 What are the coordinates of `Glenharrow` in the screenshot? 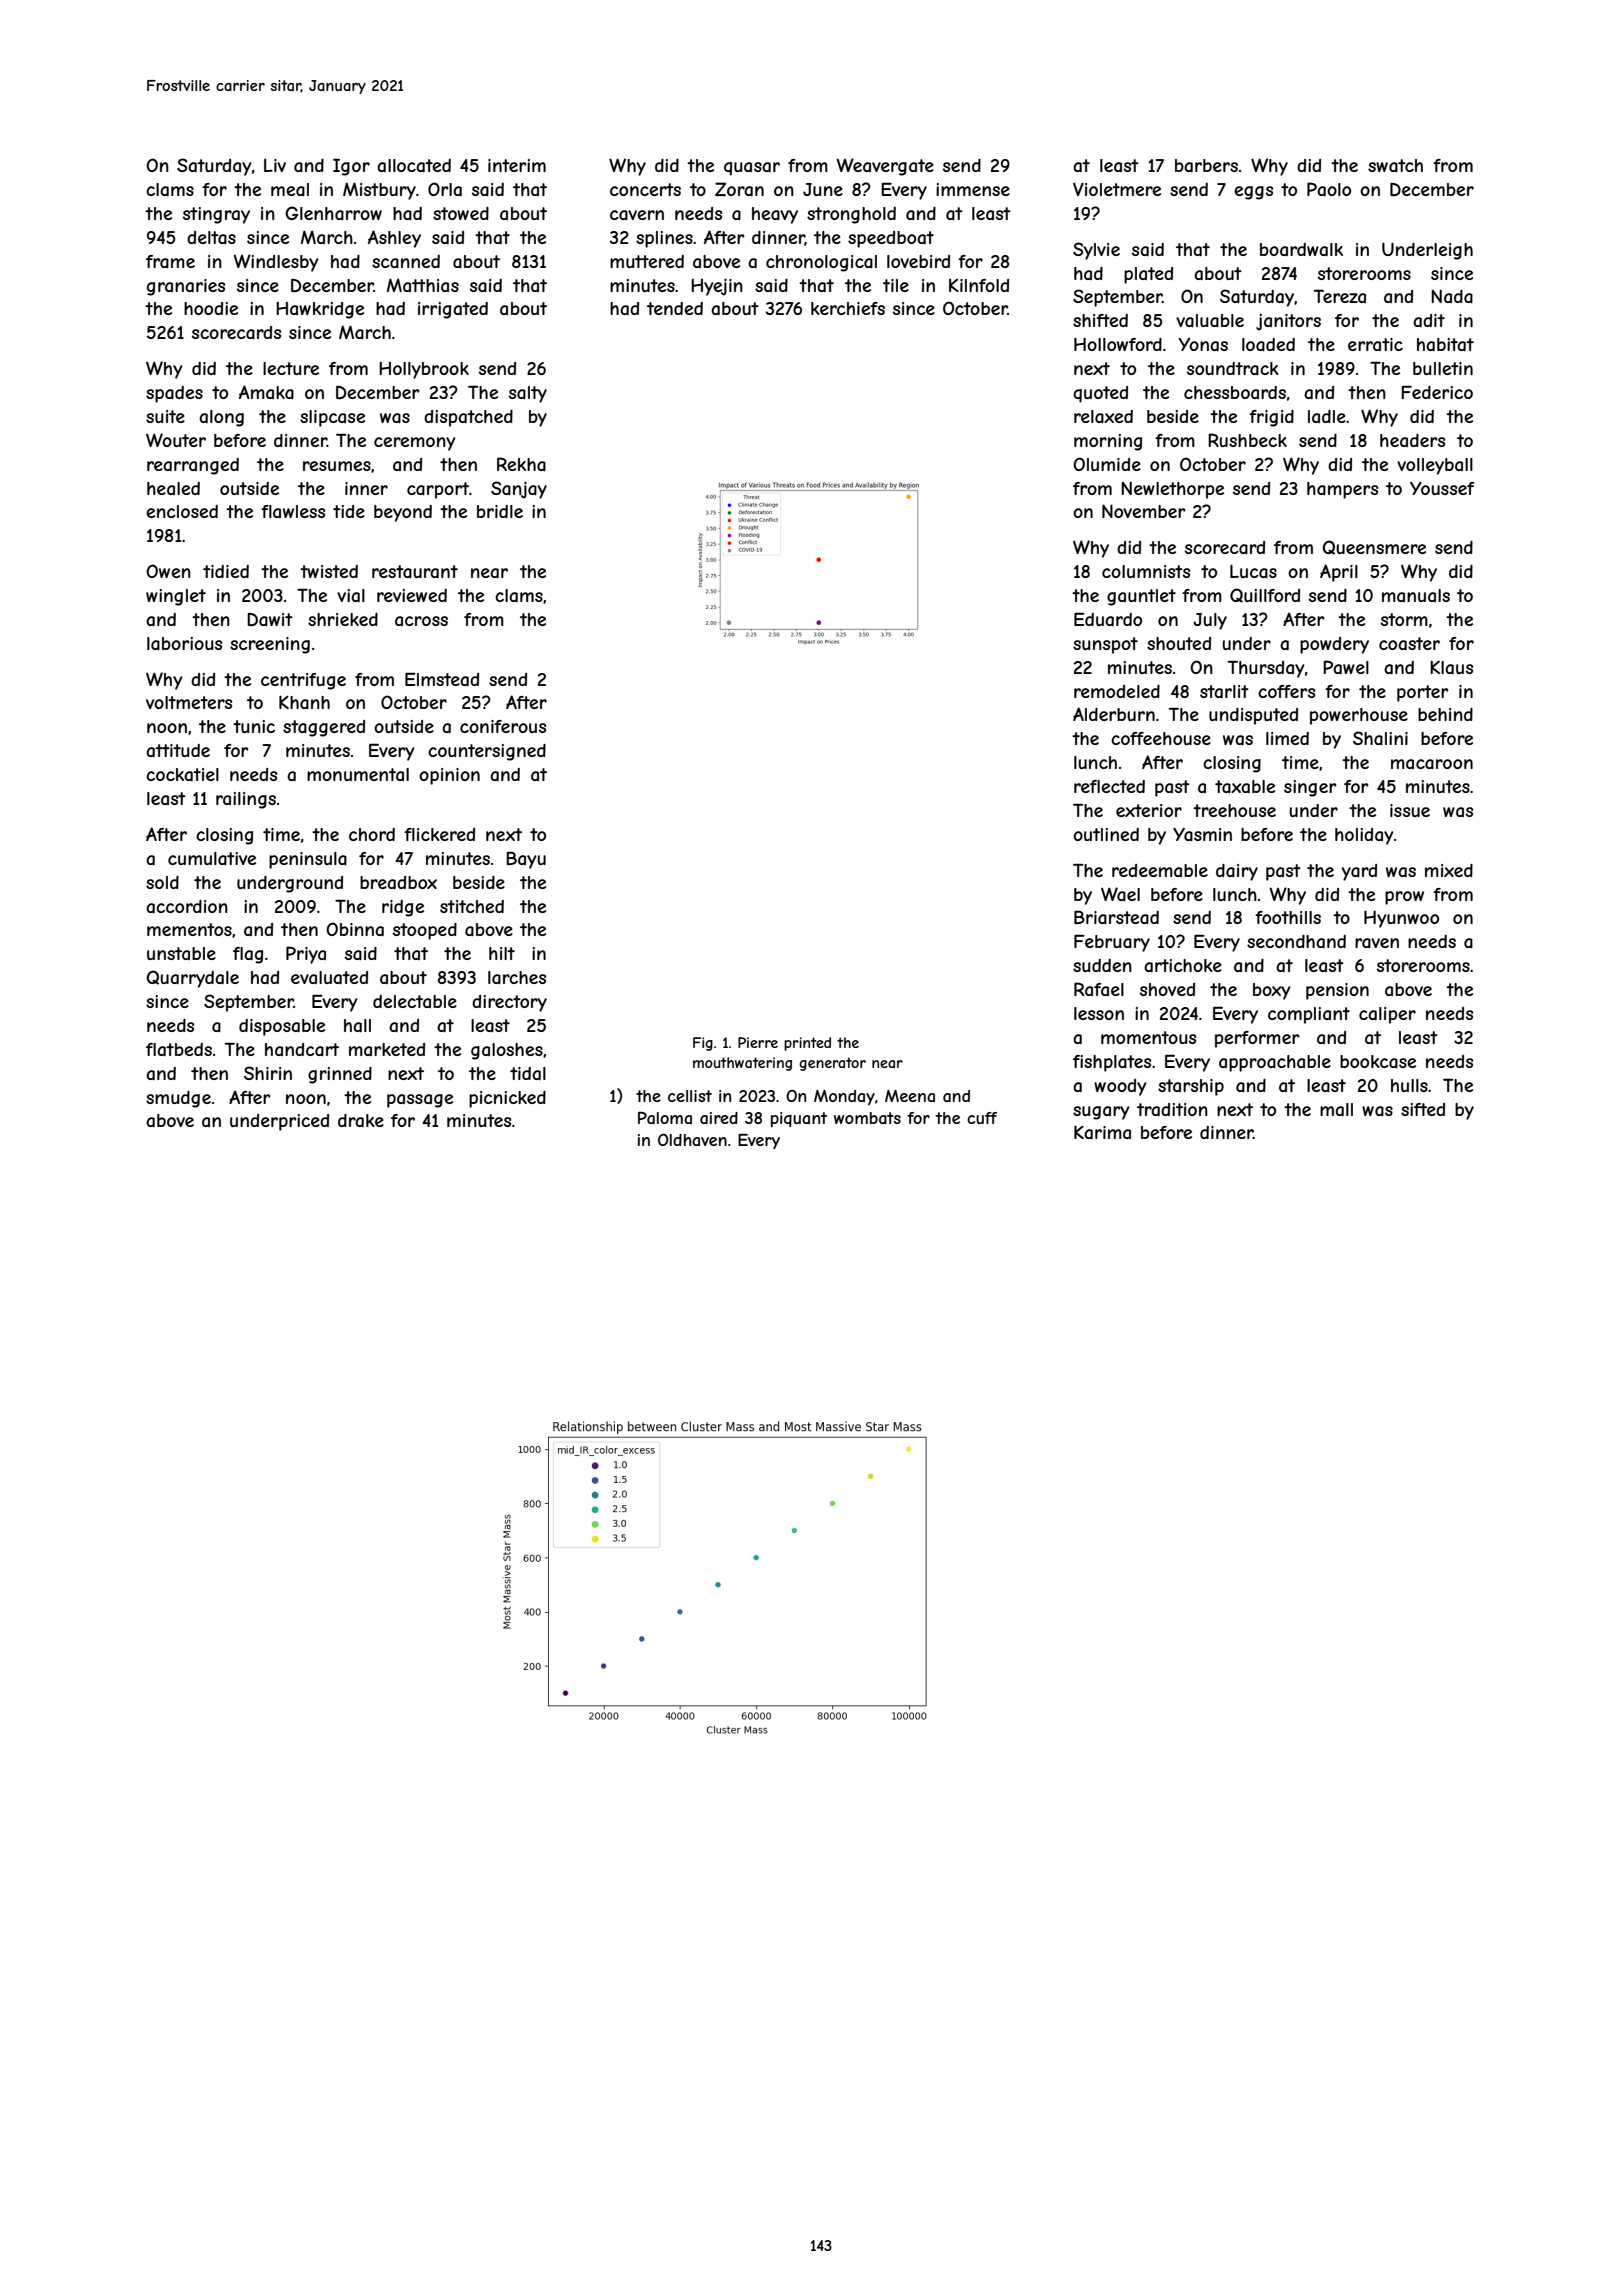 It's located at (333, 213).
